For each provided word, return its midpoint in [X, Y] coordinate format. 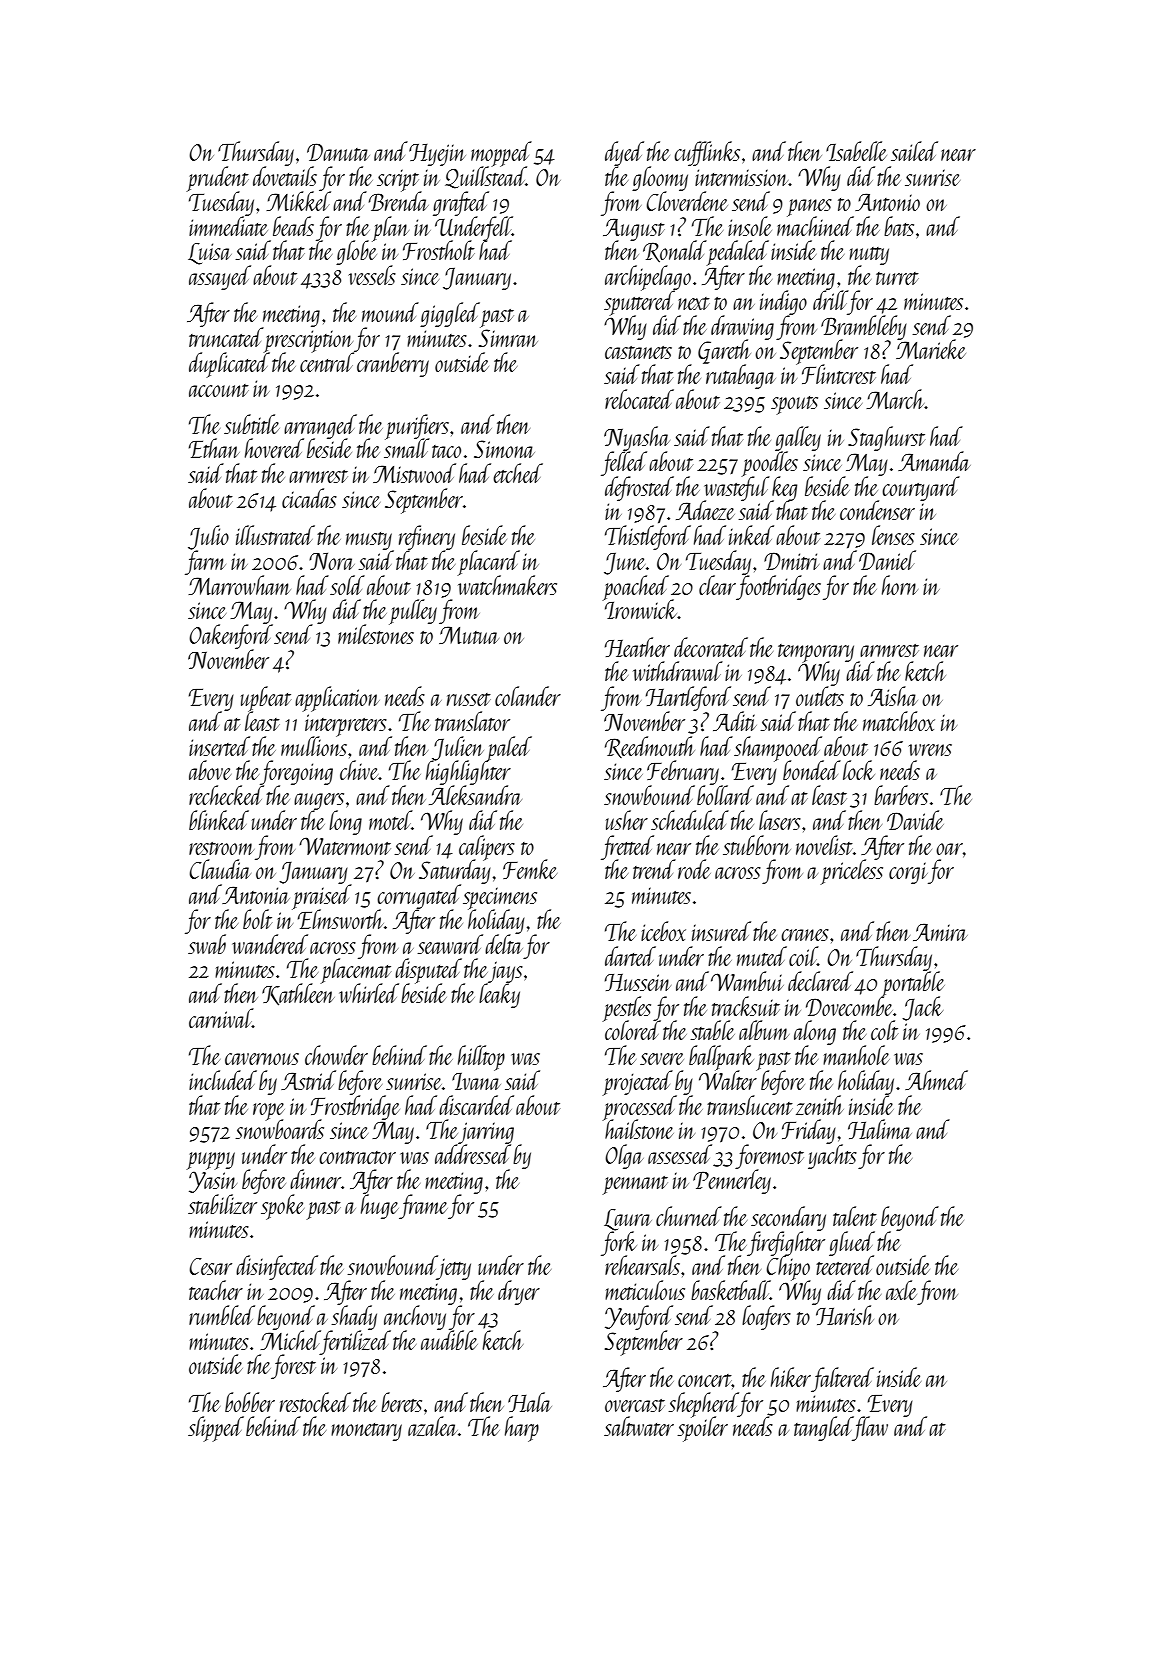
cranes [805, 935]
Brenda [399, 201]
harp [522, 1429]
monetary [366, 1432]
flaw [870, 1428]
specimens [500, 898]
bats [899, 226]
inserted [219, 746]
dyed [624, 153]
